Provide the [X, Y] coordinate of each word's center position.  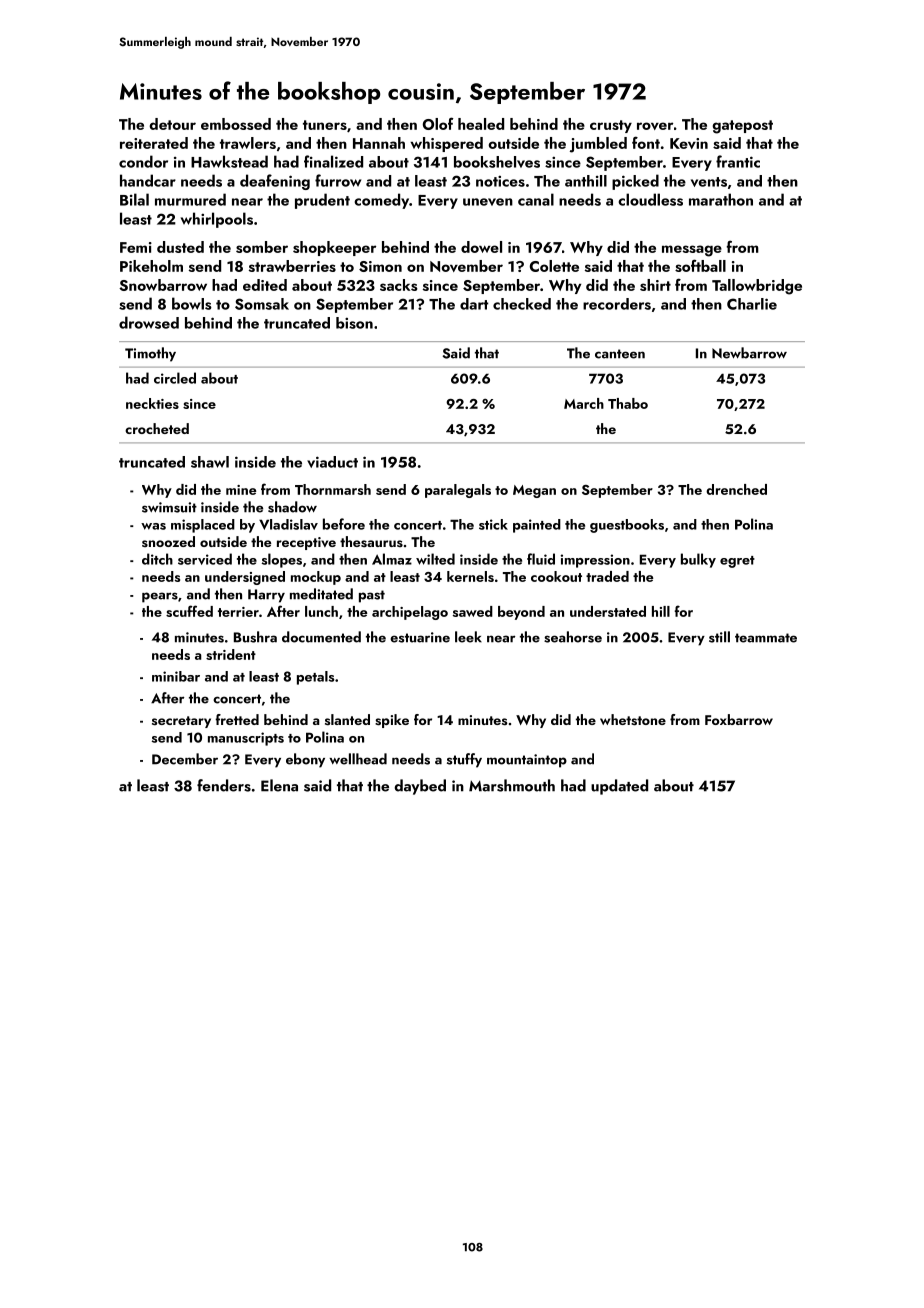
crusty [611, 126]
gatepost [743, 127]
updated [619, 787]
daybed [420, 787]
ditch [157, 559]
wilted [435, 559]
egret [737, 562]
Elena [279, 785]
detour [172, 124]
